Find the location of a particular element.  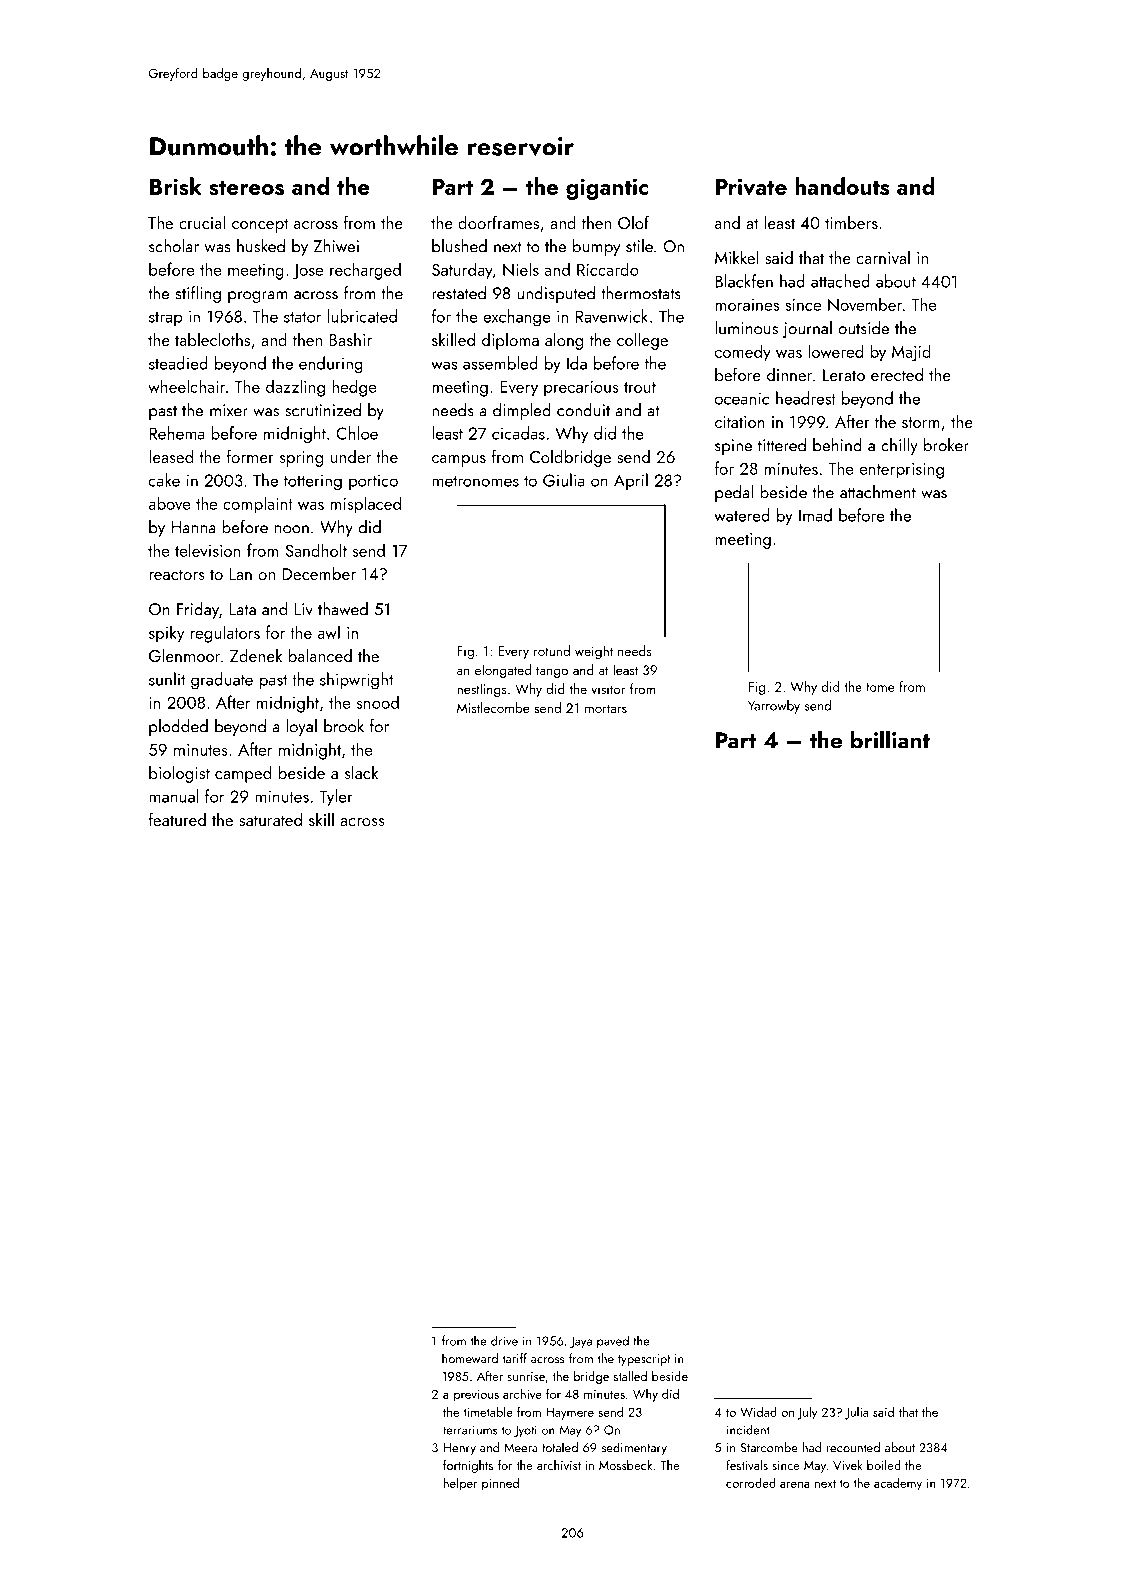

camped is located at coordinates (243, 774).
